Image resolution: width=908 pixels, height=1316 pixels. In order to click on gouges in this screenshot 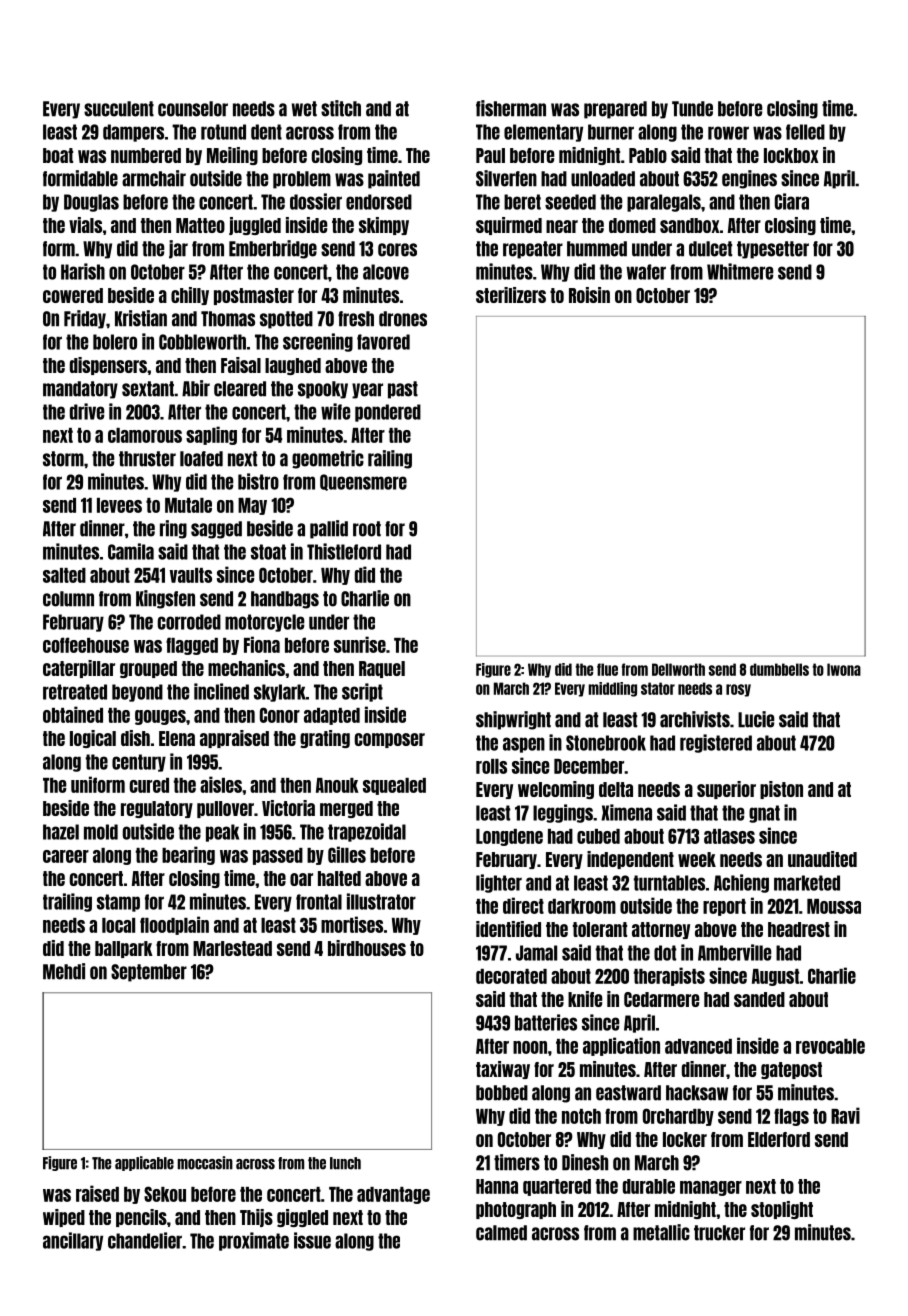, I will do `click(160, 717)`.
